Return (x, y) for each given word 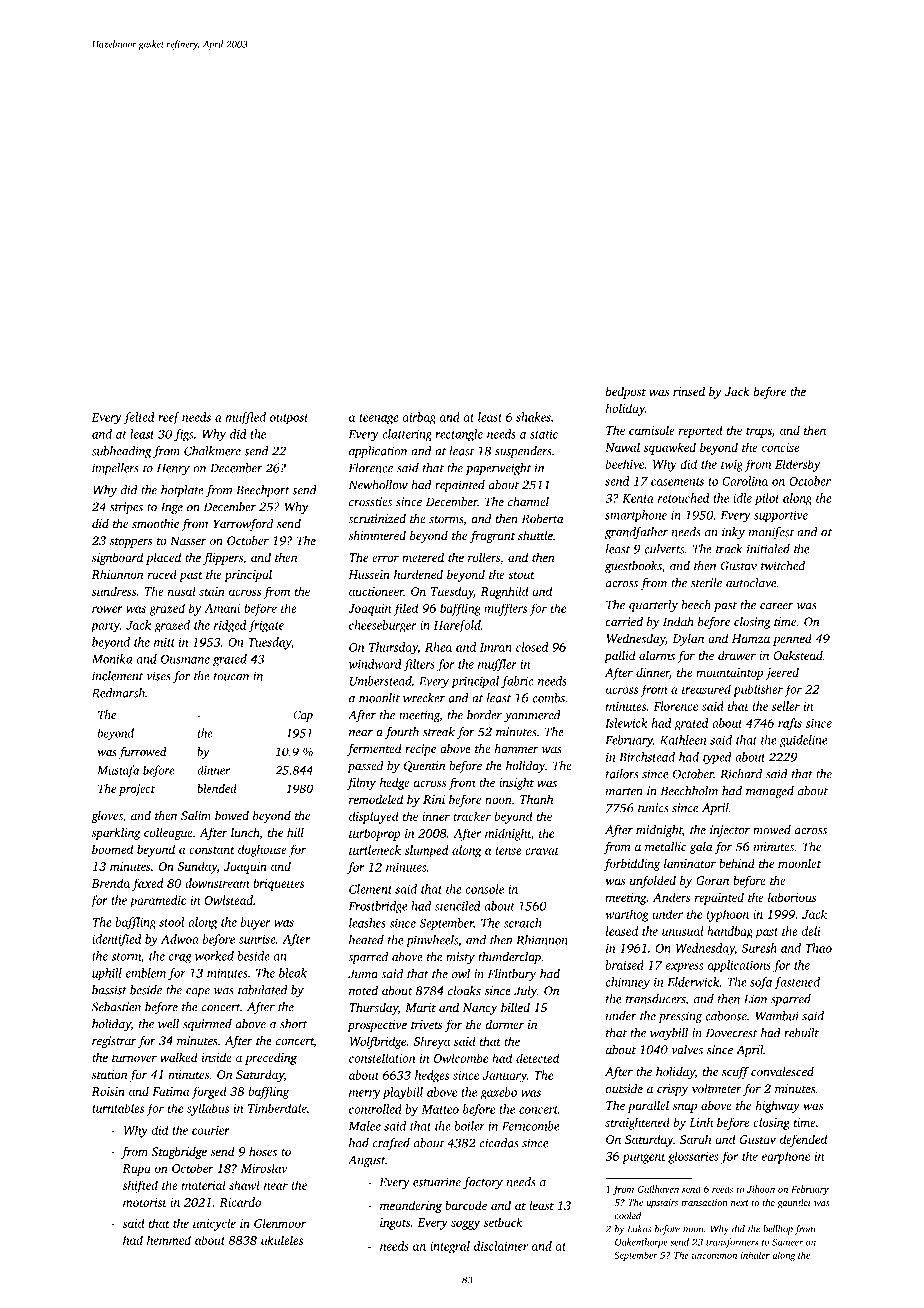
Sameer (787, 1242)
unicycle (214, 1224)
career (776, 606)
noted (363, 990)
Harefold (457, 626)
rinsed (689, 391)
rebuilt (801, 1033)
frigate (266, 626)
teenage (379, 419)
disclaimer (501, 1246)
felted (139, 418)
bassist (109, 990)
